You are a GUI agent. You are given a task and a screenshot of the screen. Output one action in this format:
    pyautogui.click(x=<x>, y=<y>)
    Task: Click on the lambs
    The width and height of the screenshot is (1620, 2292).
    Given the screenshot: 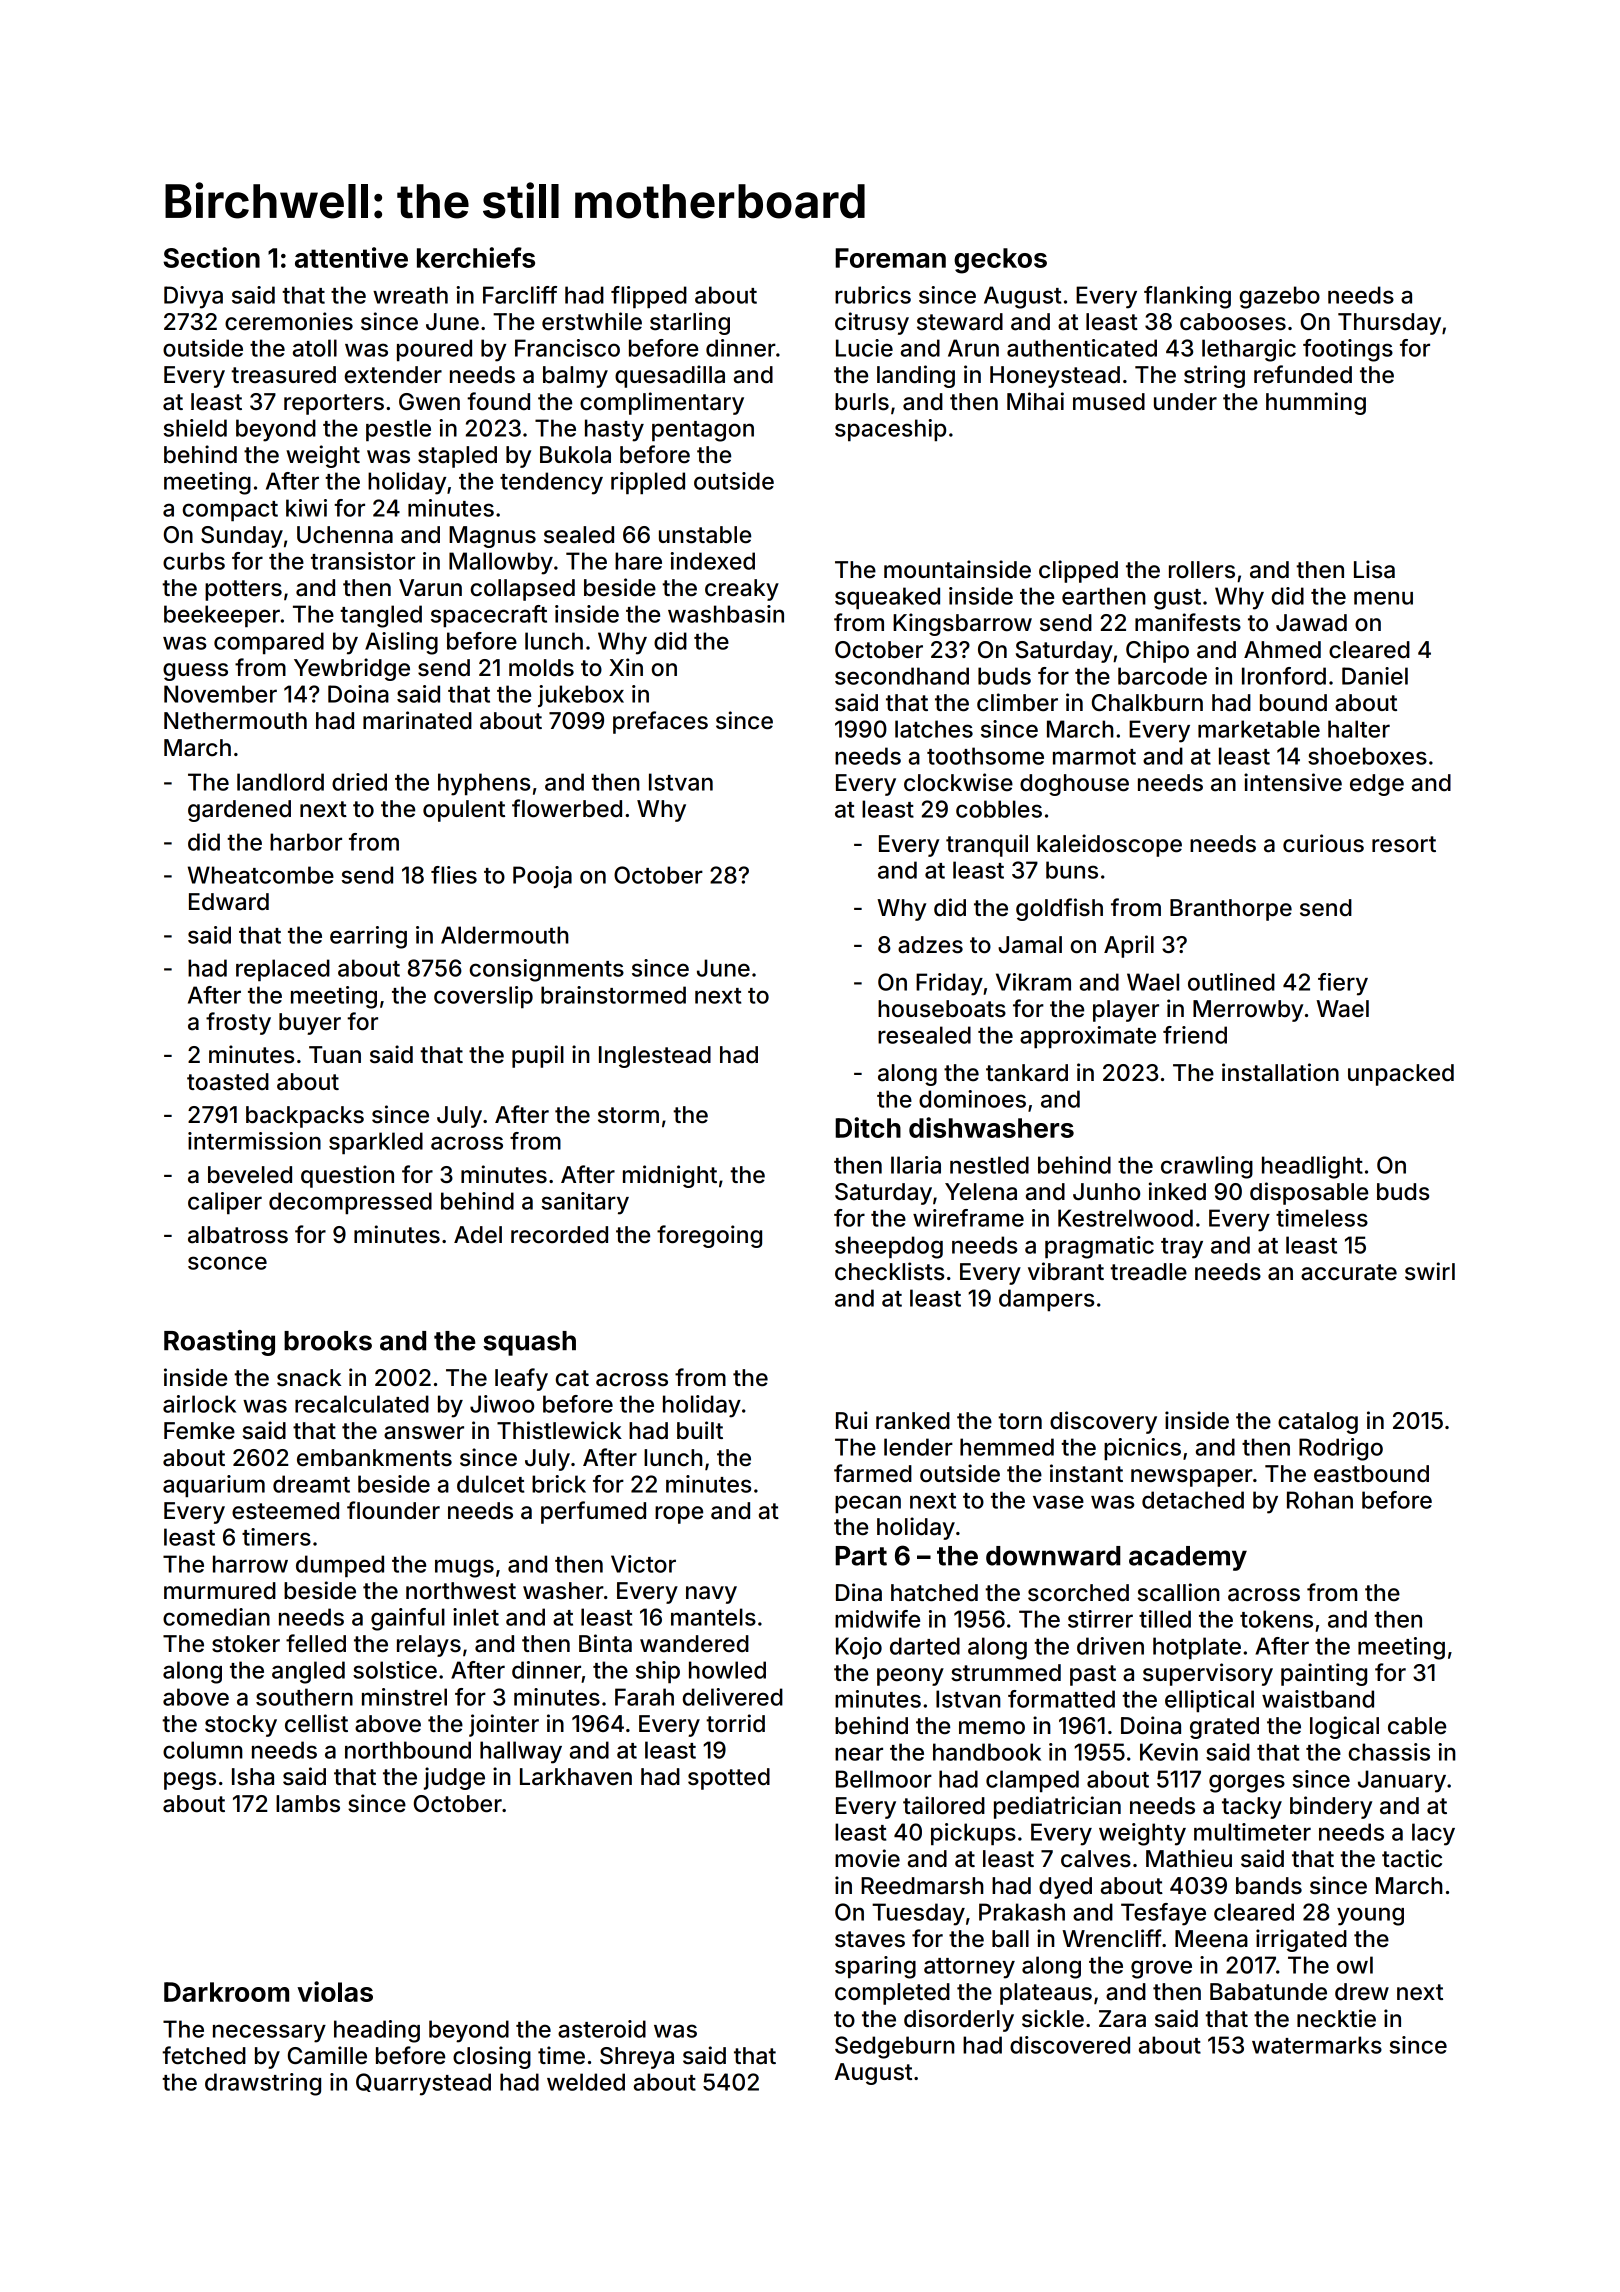 What is the action you would take?
    pyautogui.click(x=308, y=1804)
